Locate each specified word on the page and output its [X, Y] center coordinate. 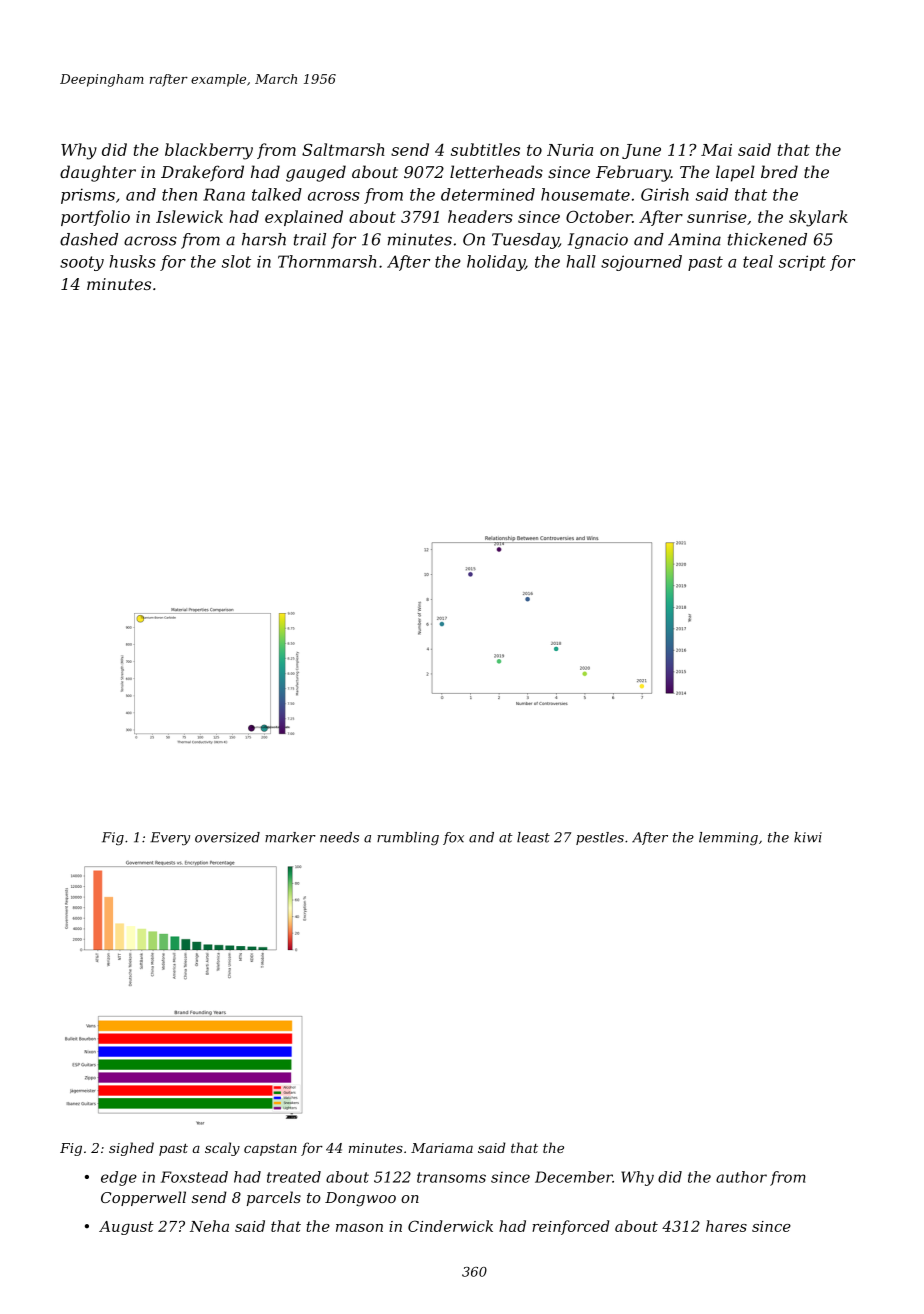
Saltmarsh [343, 149]
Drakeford [202, 173]
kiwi [808, 837]
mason [359, 1228]
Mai [716, 150]
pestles [600, 838]
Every [170, 839]
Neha [209, 1226]
